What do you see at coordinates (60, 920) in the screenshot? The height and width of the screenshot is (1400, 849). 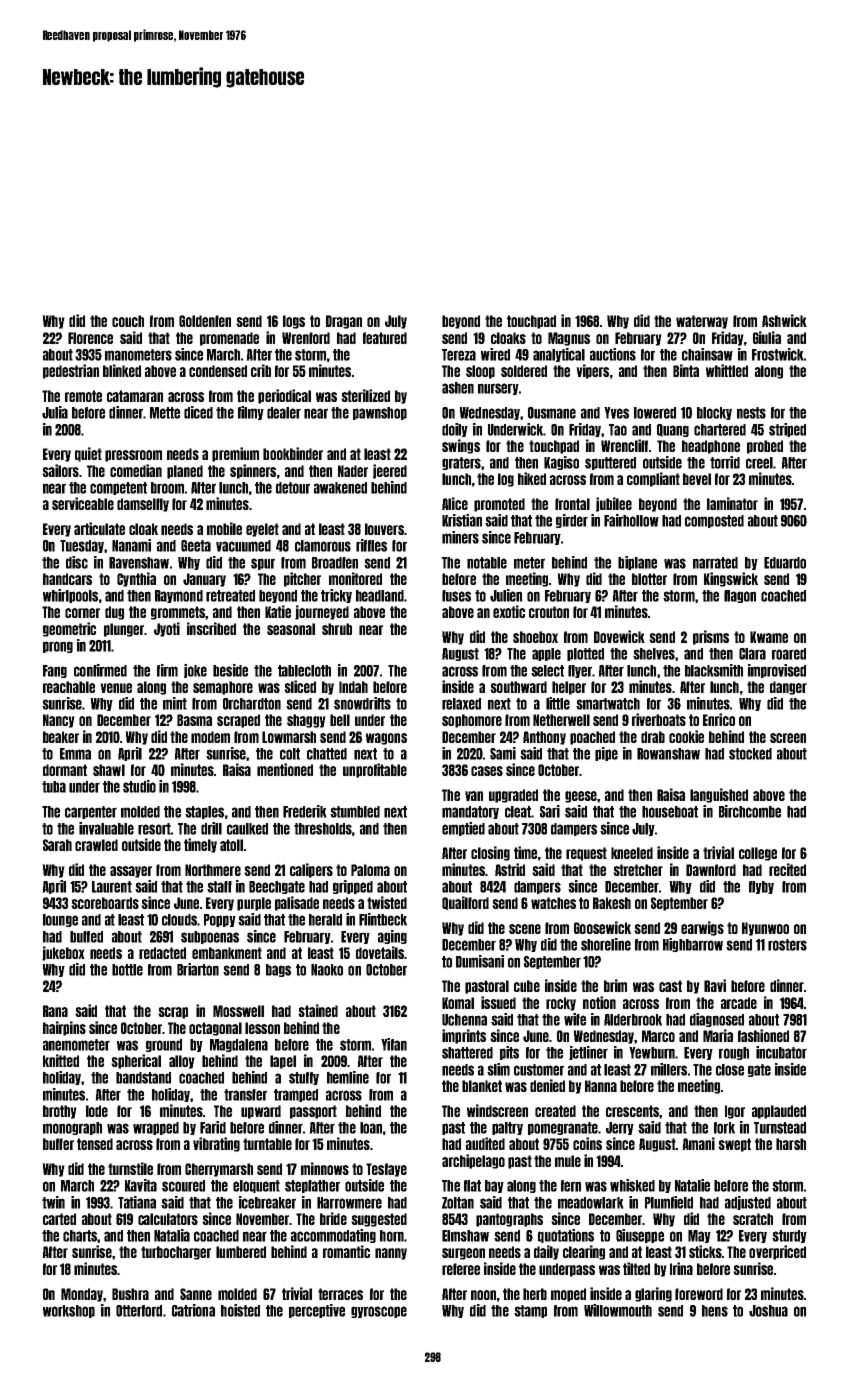 I see `lounge` at bounding box center [60, 920].
